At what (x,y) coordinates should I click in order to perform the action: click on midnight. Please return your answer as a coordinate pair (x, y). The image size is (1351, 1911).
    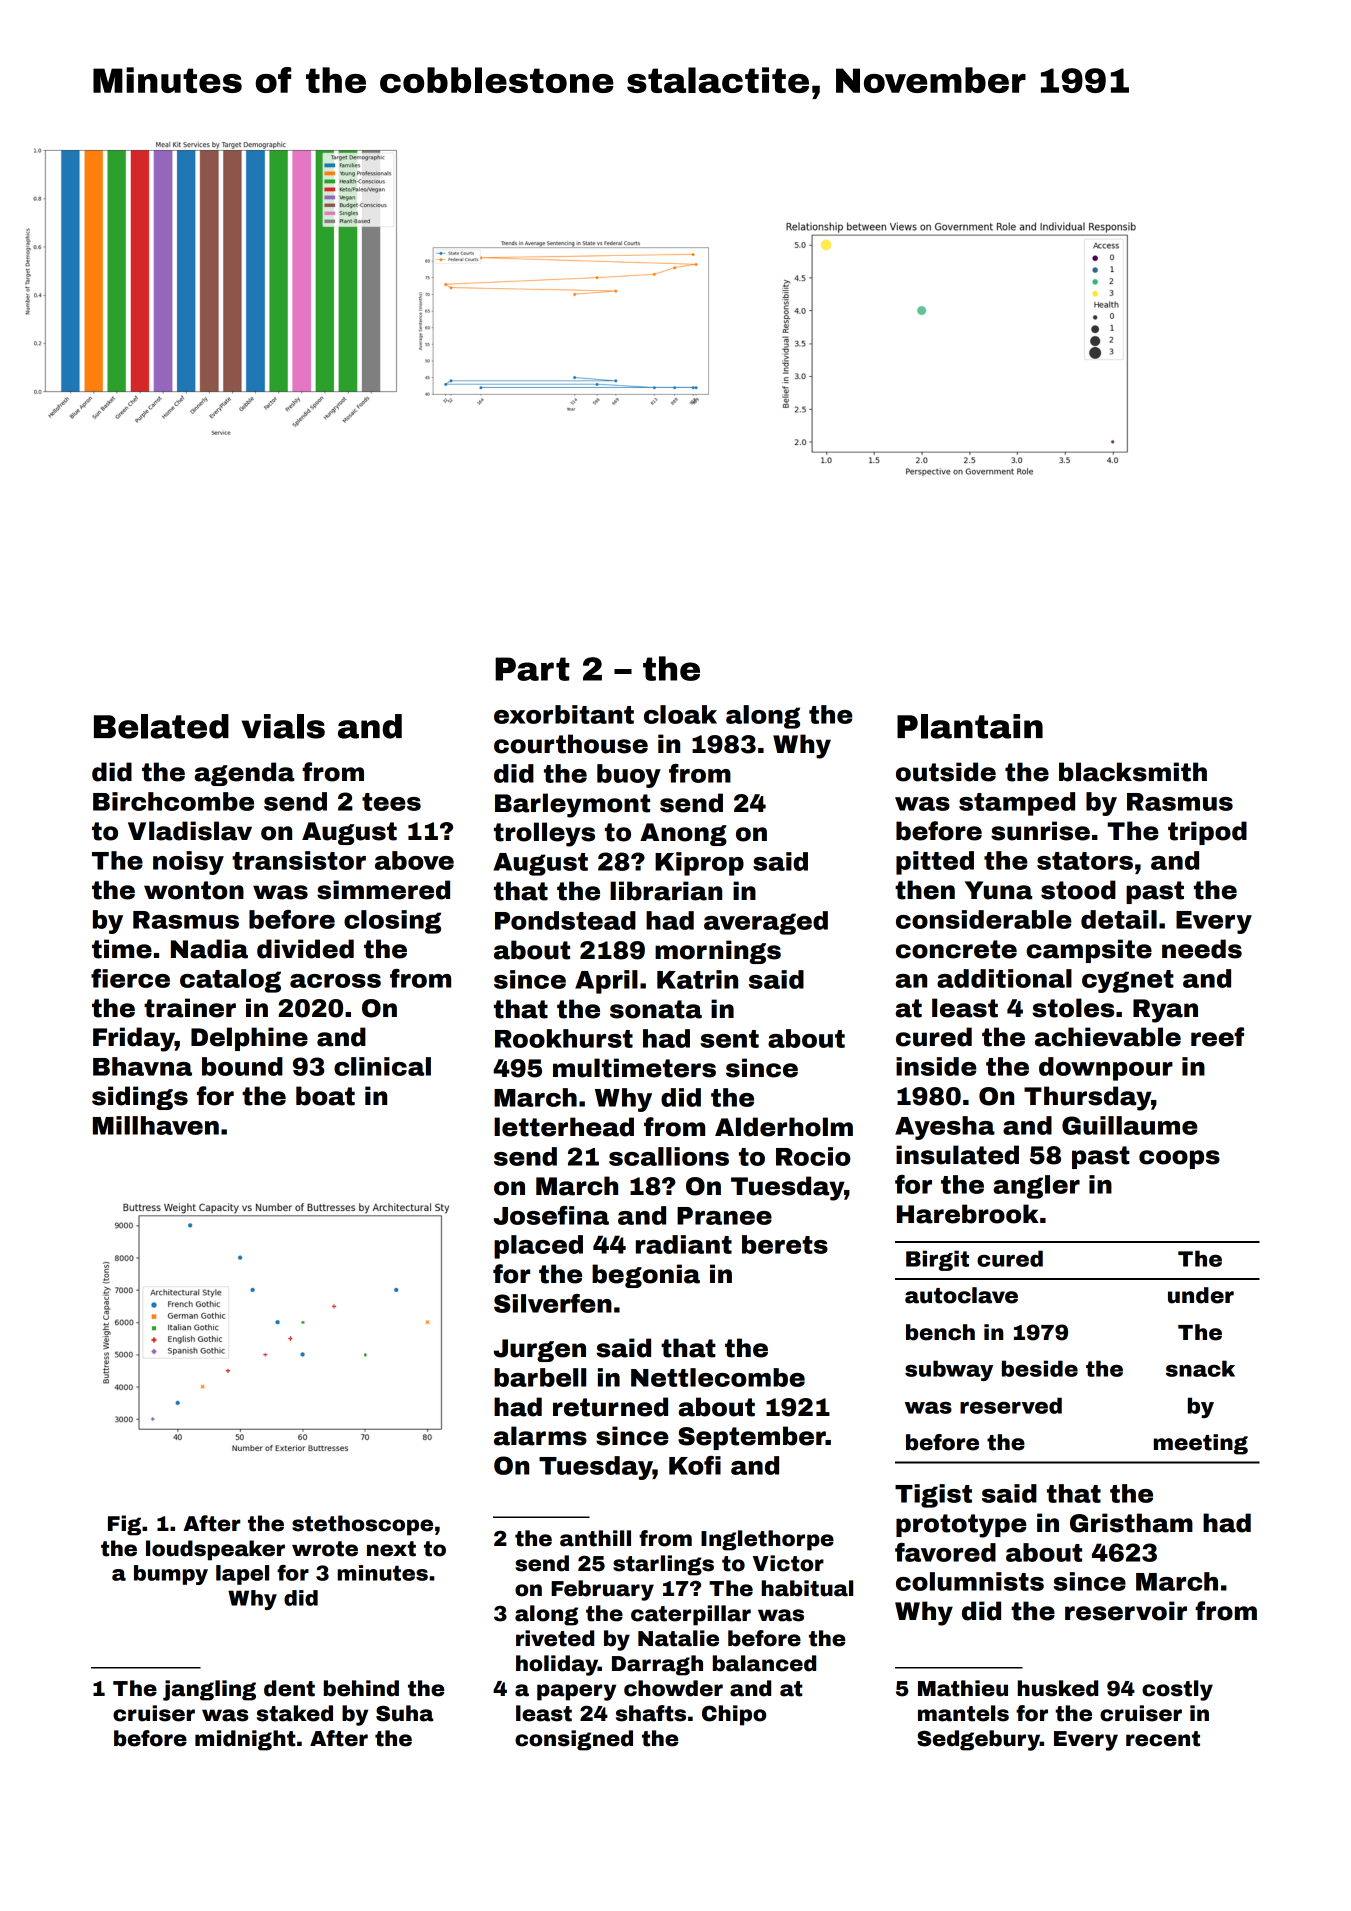
    Looking at the image, I should click on (245, 1740).
